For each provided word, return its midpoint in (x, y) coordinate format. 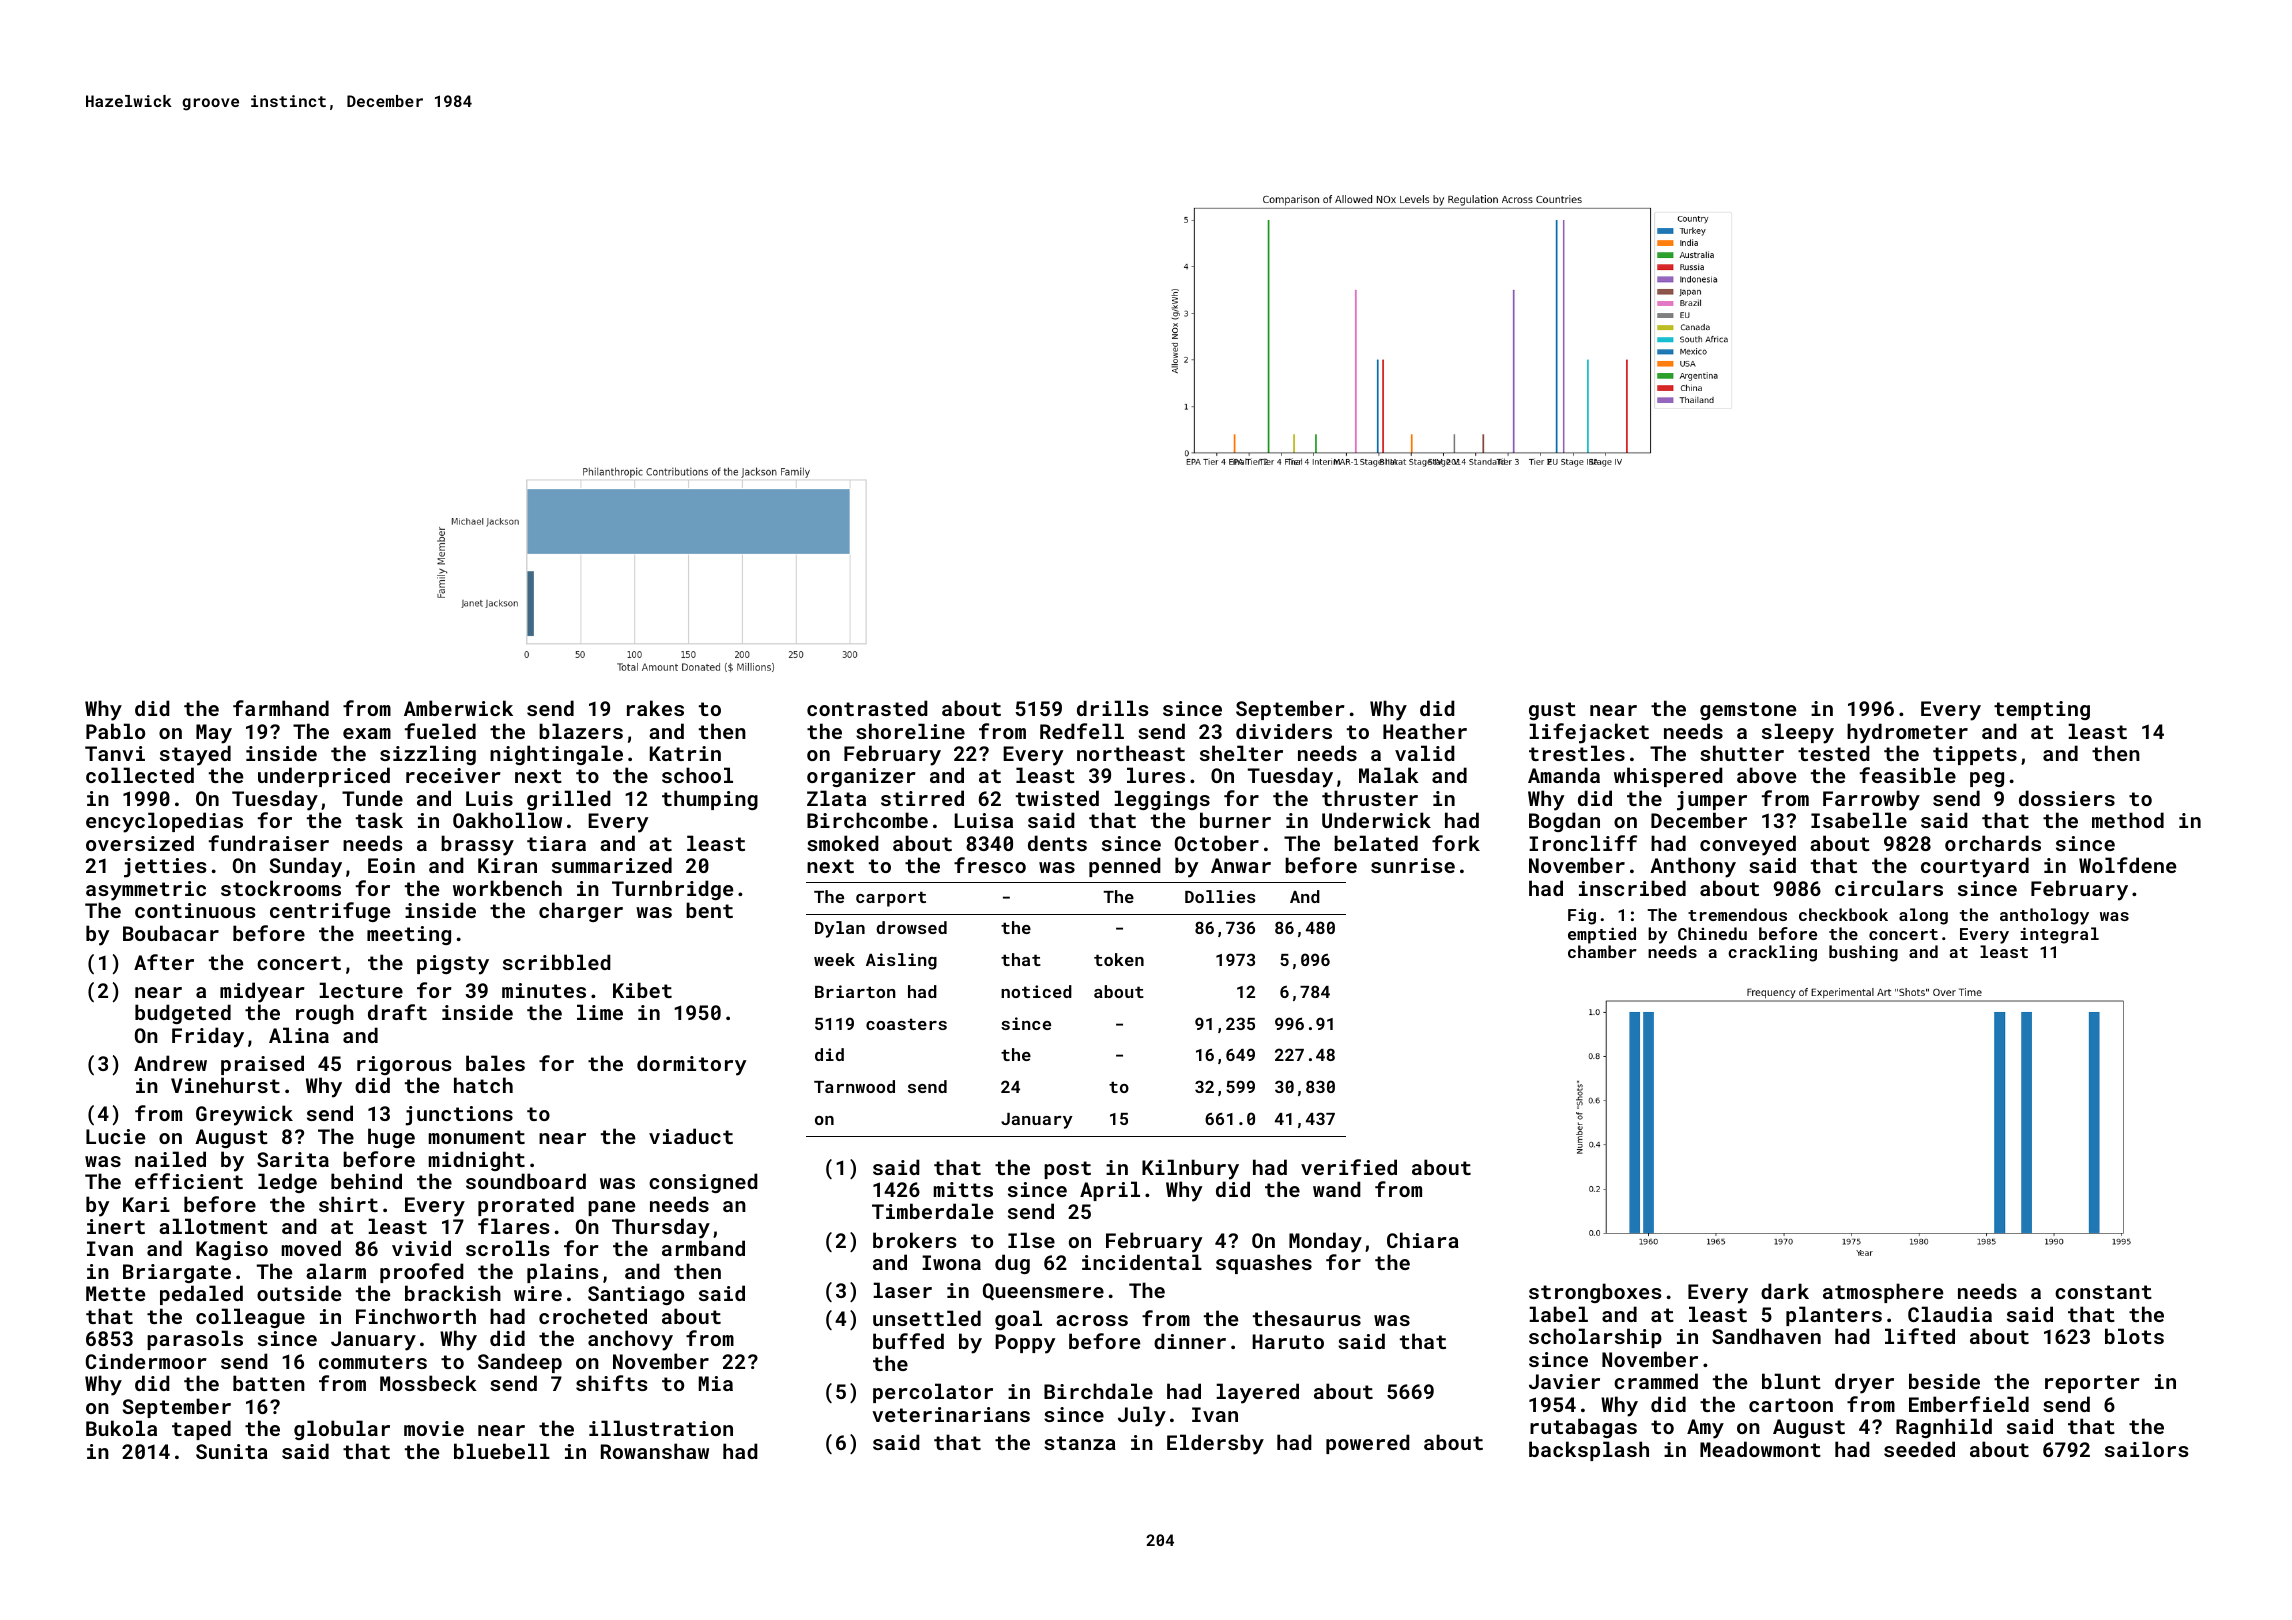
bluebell (502, 1451)
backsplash (1589, 1451)
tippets (1975, 755)
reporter (2092, 1384)
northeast (1131, 753)
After (164, 962)
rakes (655, 708)
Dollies (1220, 896)
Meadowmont (1760, 1449)
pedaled (201, 1295)
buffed (908, 1341)
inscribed (1632, 888)
